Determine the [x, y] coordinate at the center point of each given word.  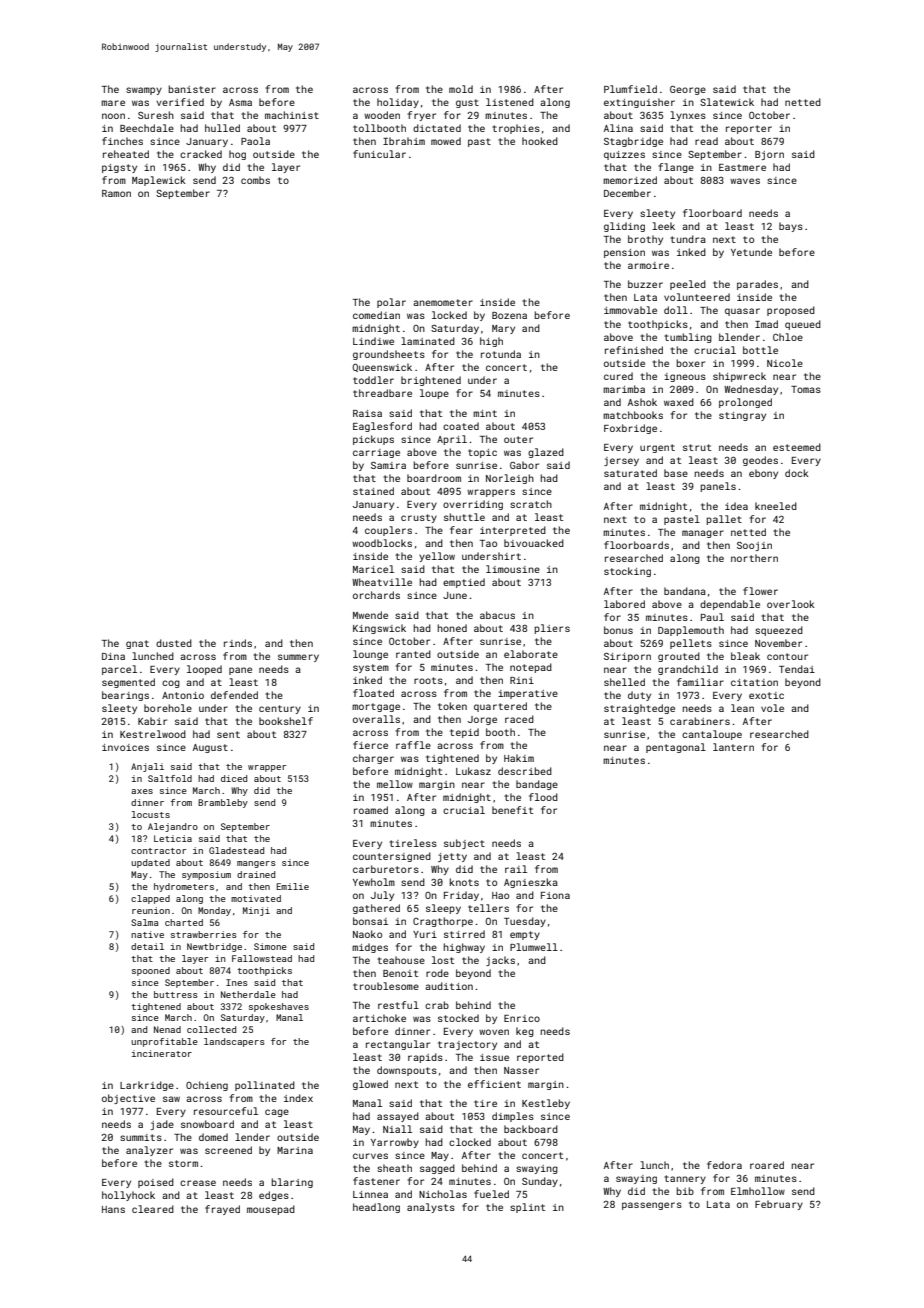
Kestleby [546, 1104]
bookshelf [286, 721]
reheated [126, 154]
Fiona [555, 895]
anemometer [443, 302]
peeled [688, 285]
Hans [113, 1209]
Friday [461, 896]
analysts [431, 1208]
